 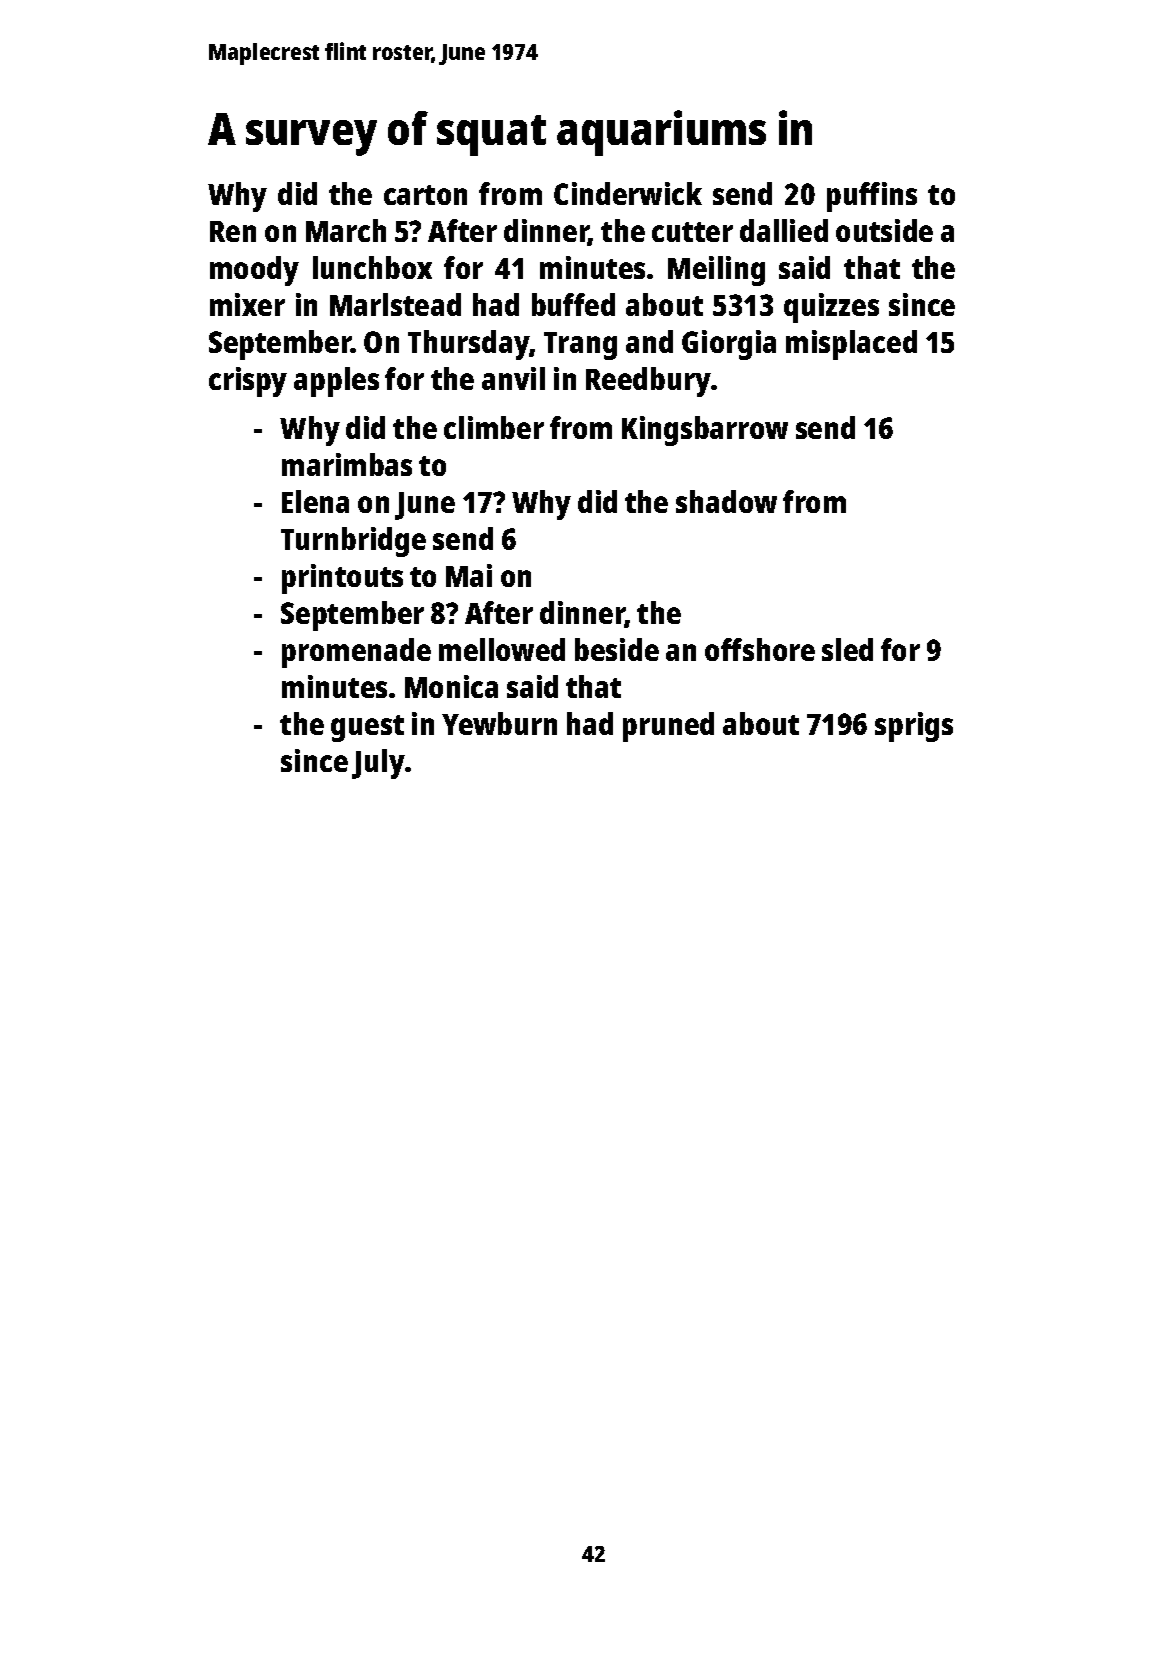 What do you see at coordinates (378, 764) in the page?
I see `July` at bounding box center [378, 764].
